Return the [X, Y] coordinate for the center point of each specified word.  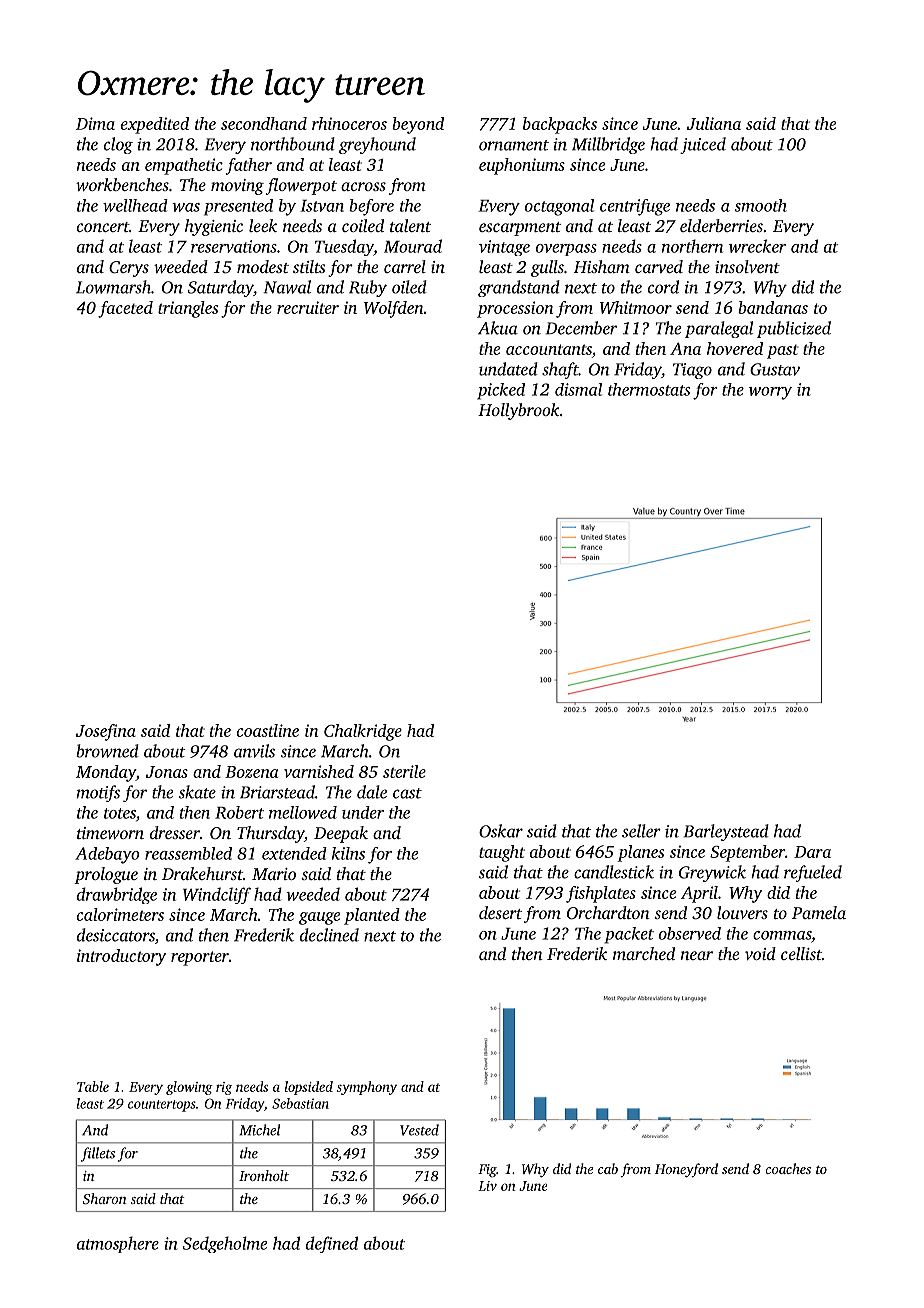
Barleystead [726, 832]
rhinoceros [349, 123]
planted [372, 916]
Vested [419, 1130]
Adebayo [107, 855]
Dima [95, 123]
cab [608, 1168]
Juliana [714, 123]
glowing [189, 1088]
